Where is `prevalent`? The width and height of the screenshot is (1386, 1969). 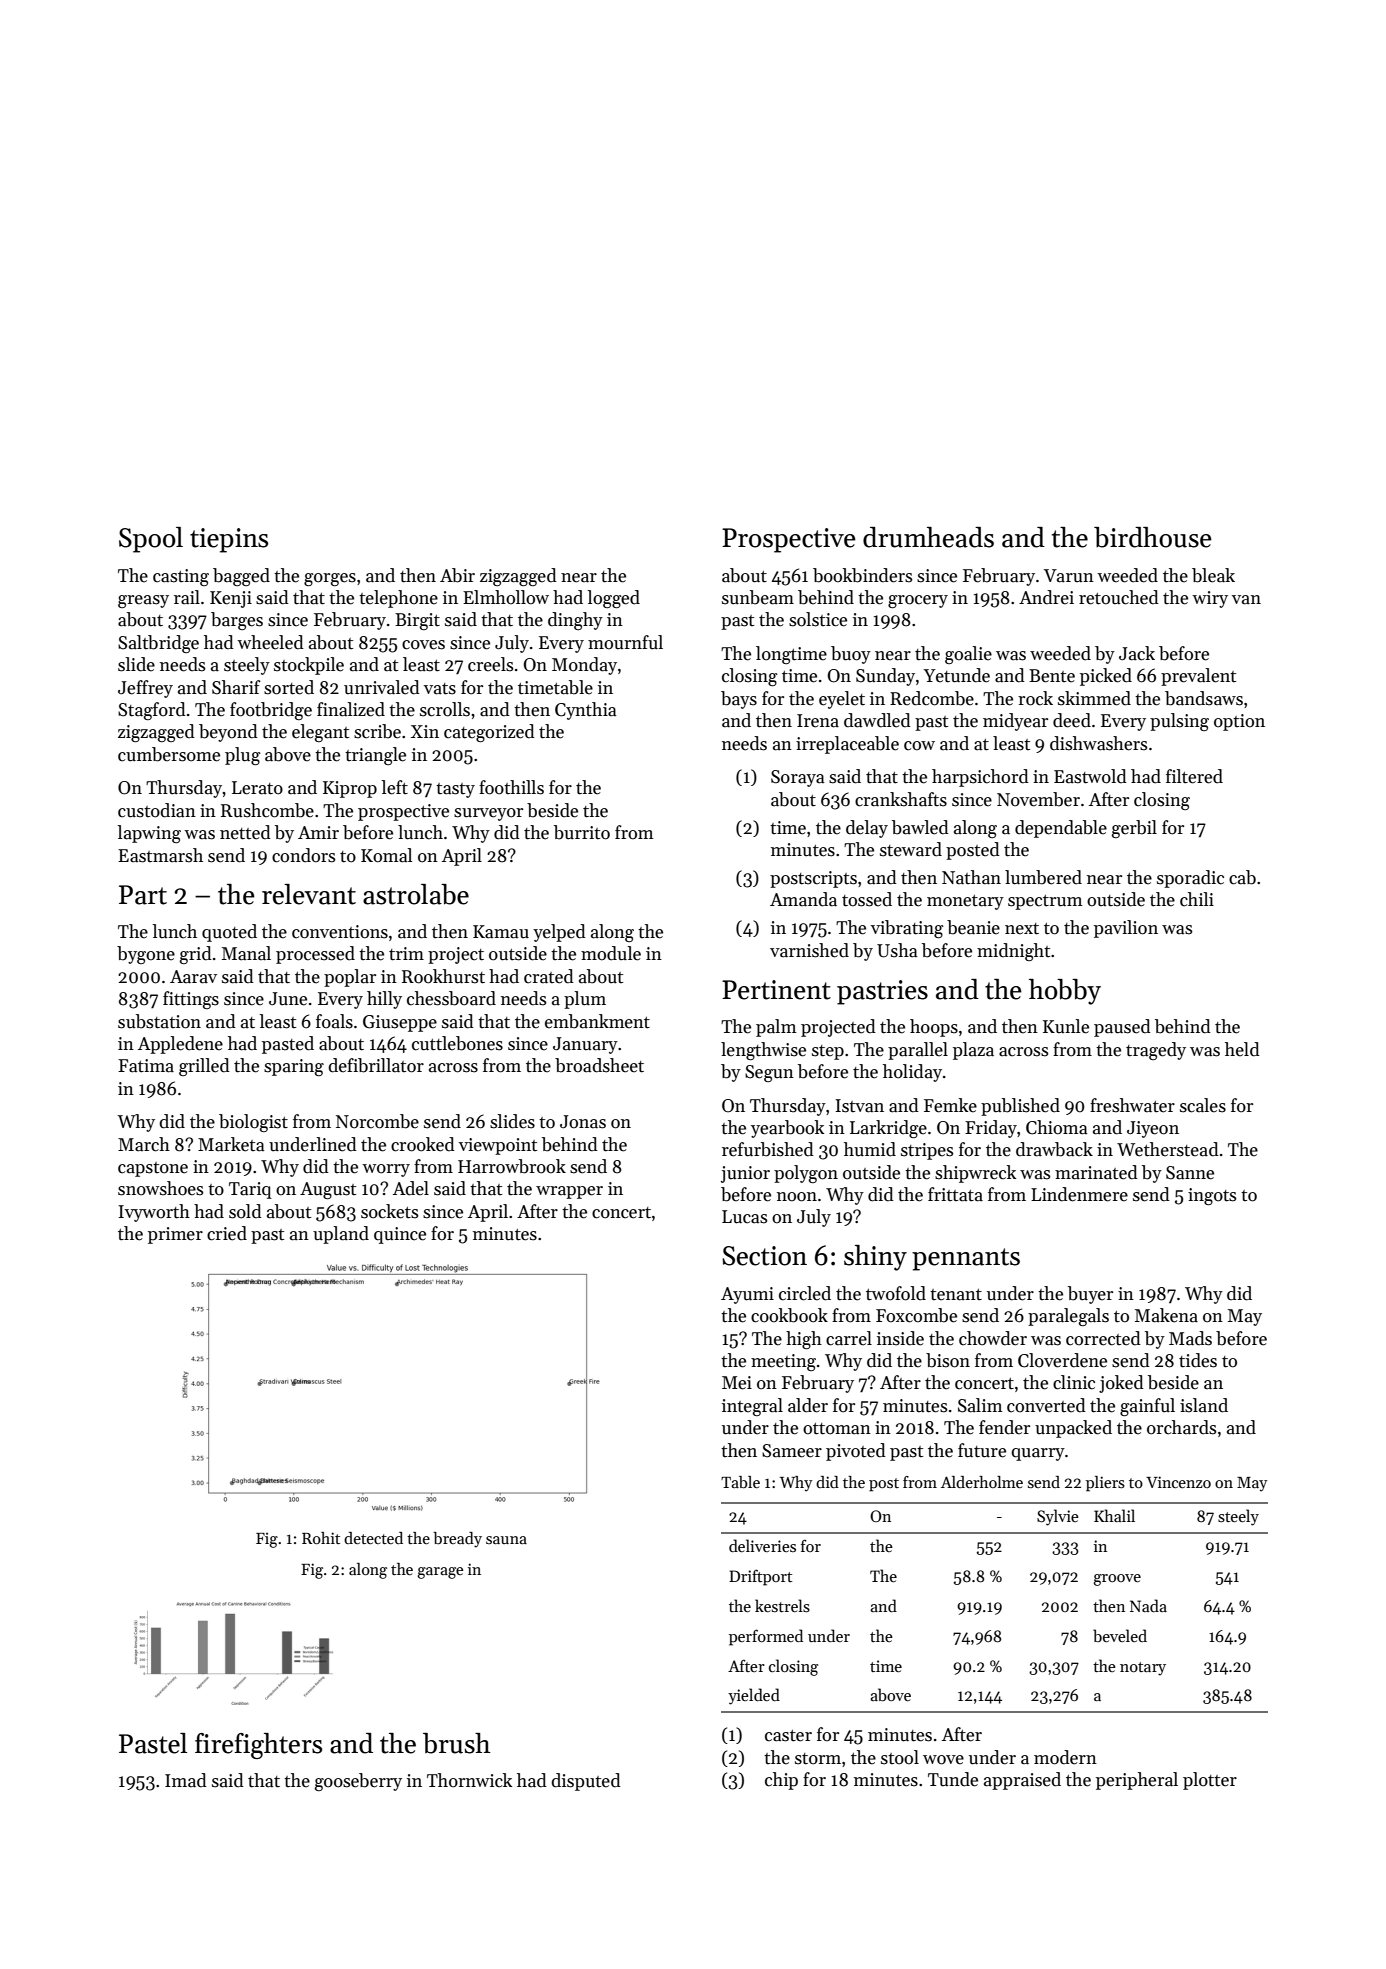 prevalent is located at coordinates (1198, 677).
